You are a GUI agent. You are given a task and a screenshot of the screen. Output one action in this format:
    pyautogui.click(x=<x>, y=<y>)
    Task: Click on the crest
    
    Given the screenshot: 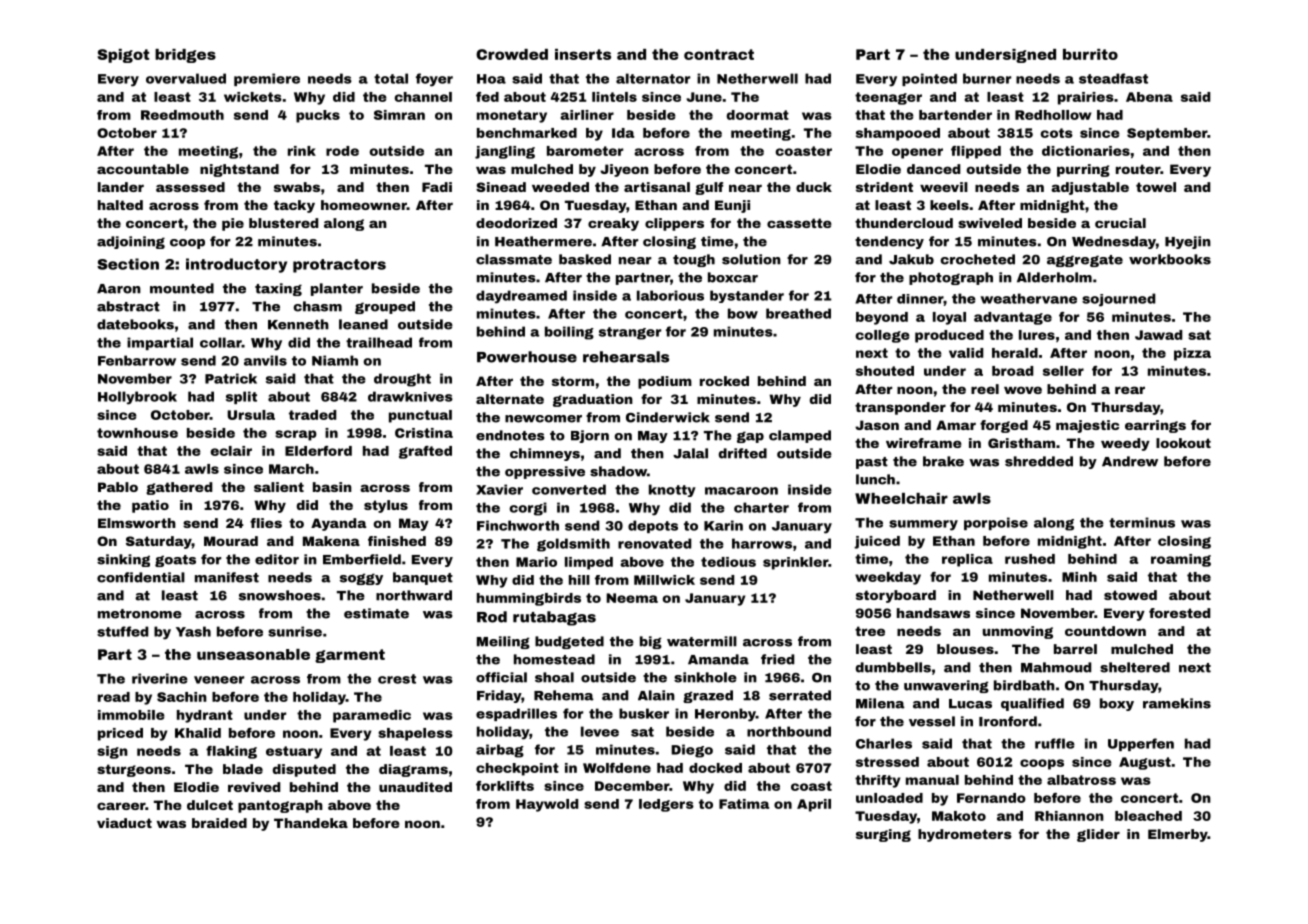 What is the action you would take?
    pyautogui.click(x=397, y=679)
